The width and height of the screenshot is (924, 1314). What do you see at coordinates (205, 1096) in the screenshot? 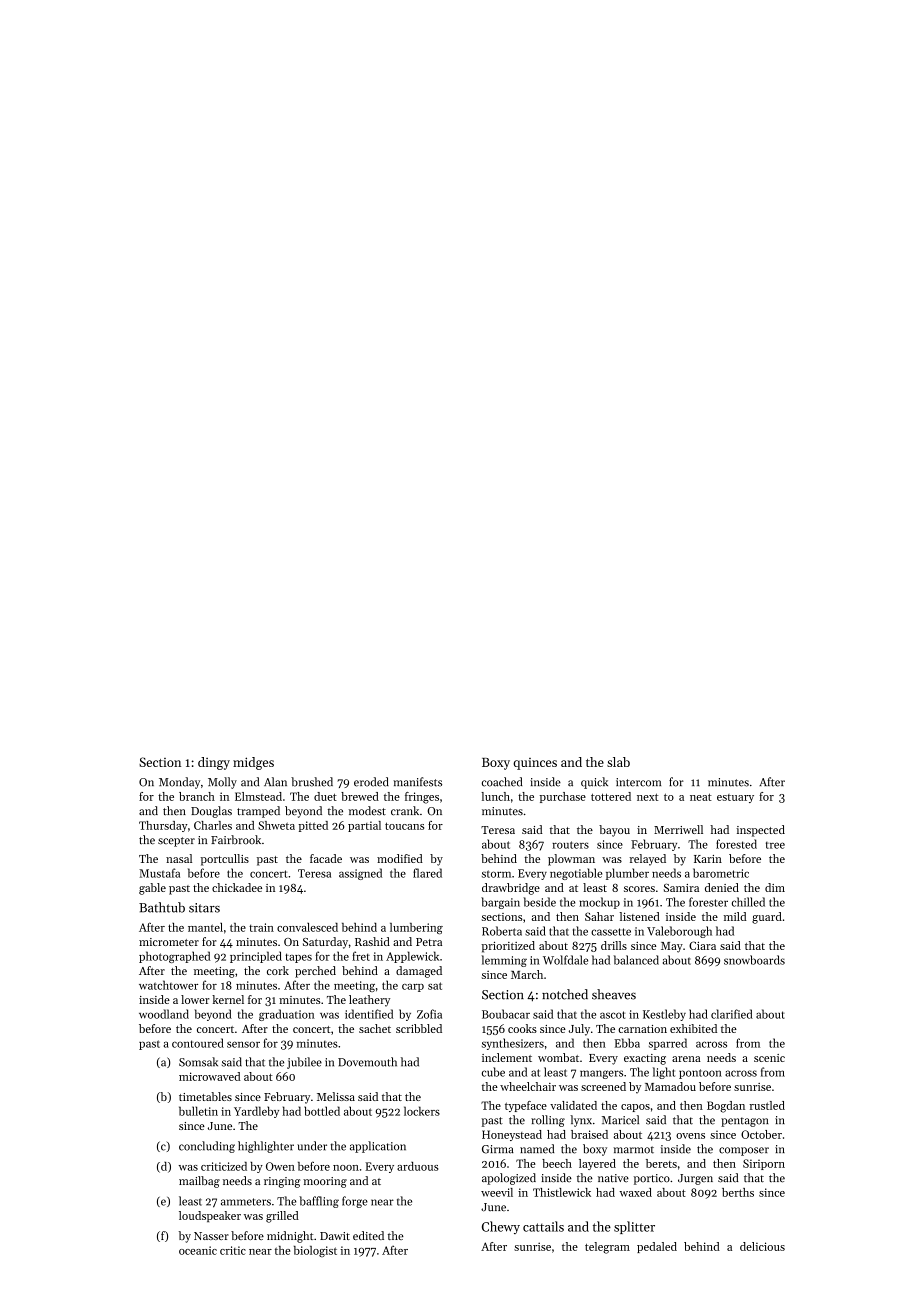
I see `timetables` at bounding box center [205, 1096].
